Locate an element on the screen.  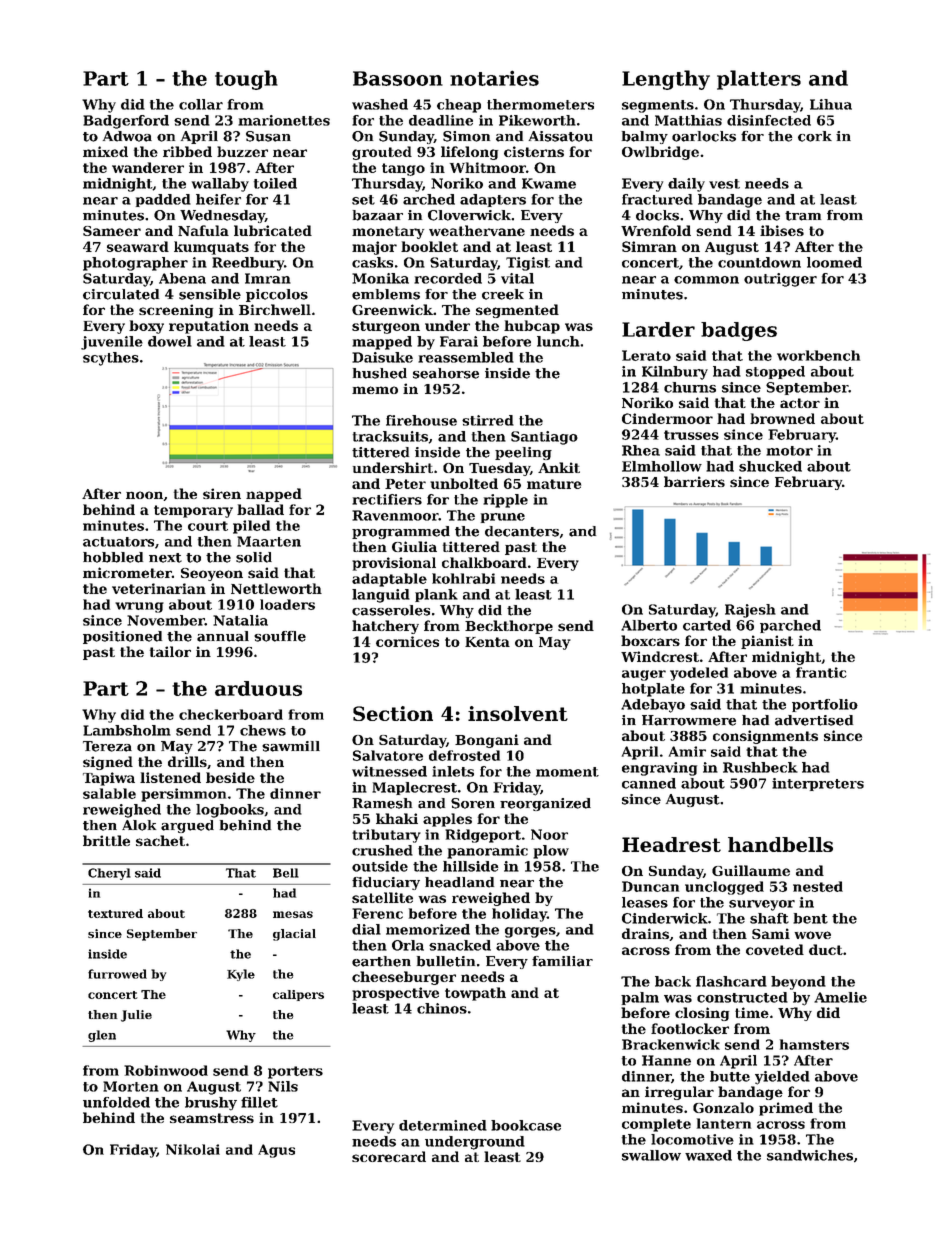
unbolted is located at coordinates (464, 483).
